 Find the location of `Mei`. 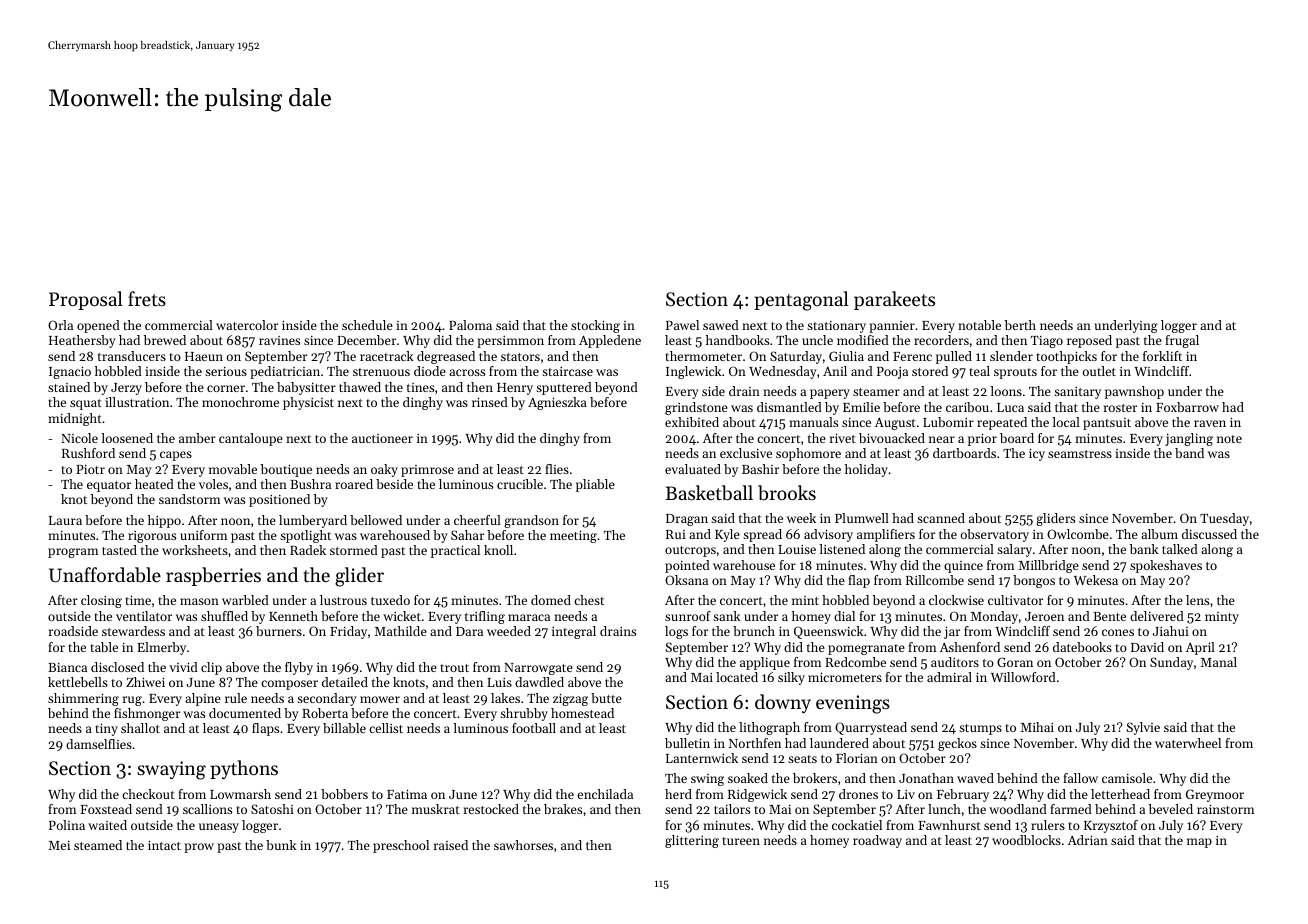

Mei is located at coordinates (59, 845).
